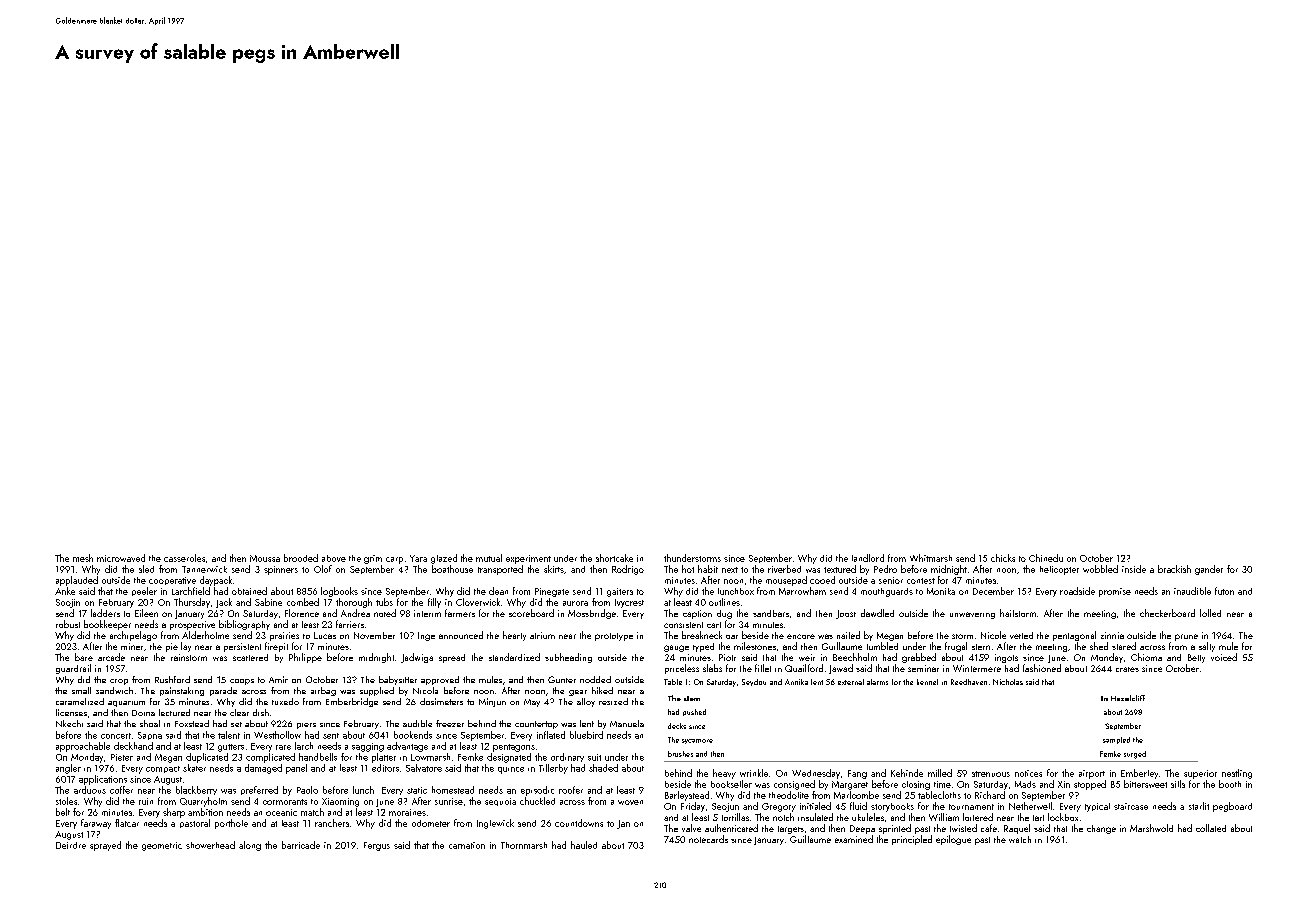 The height and width of the screenshot is (924, 1308). Describe the element at coordinates (1237, 774) in the screenshot. I see `nestling` at that location.
